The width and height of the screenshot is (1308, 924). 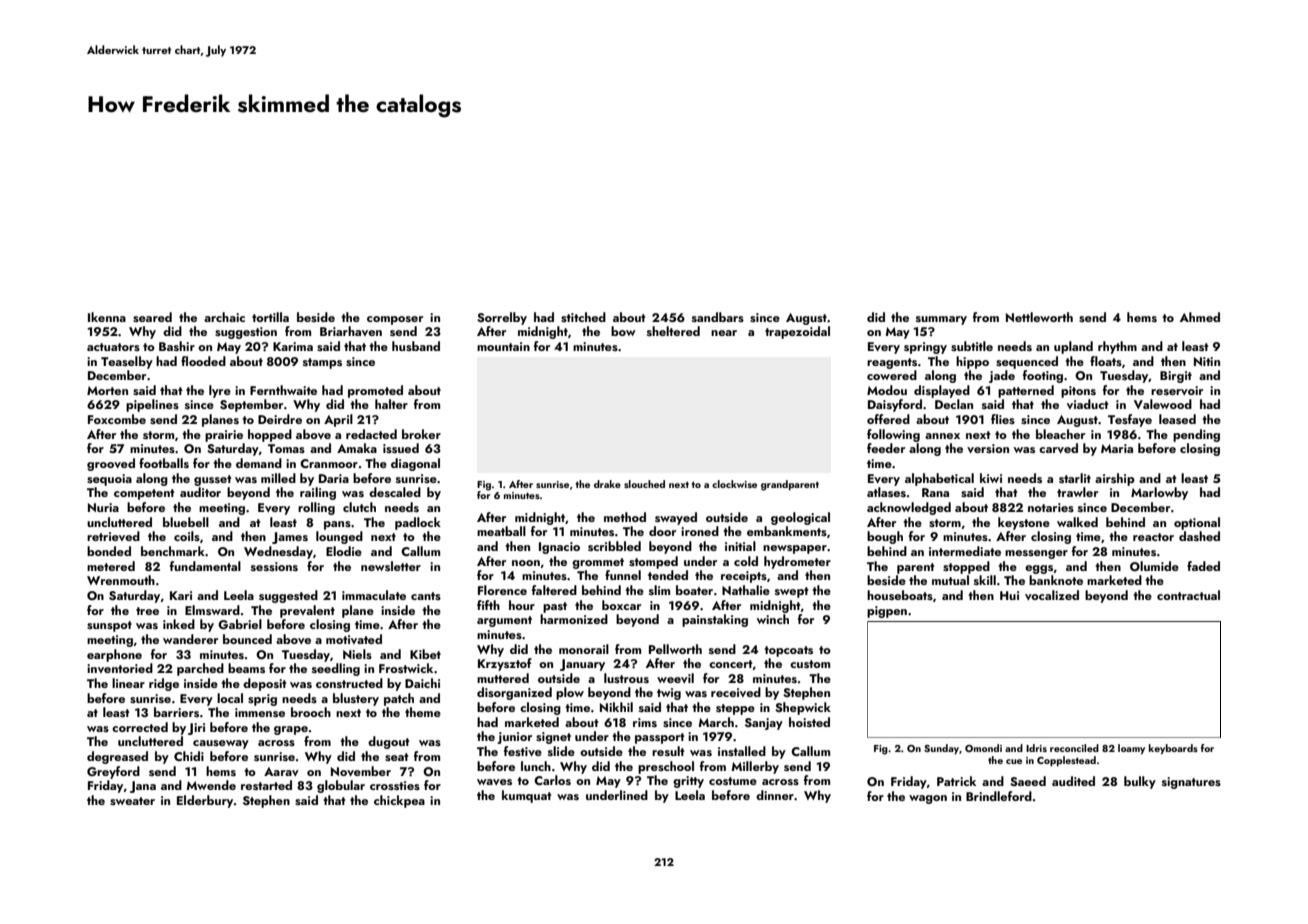 What do you see at coordinates (1039, 317) in the screenshot?
I see `Nettleworth` at bounding box center [1039, 317].
